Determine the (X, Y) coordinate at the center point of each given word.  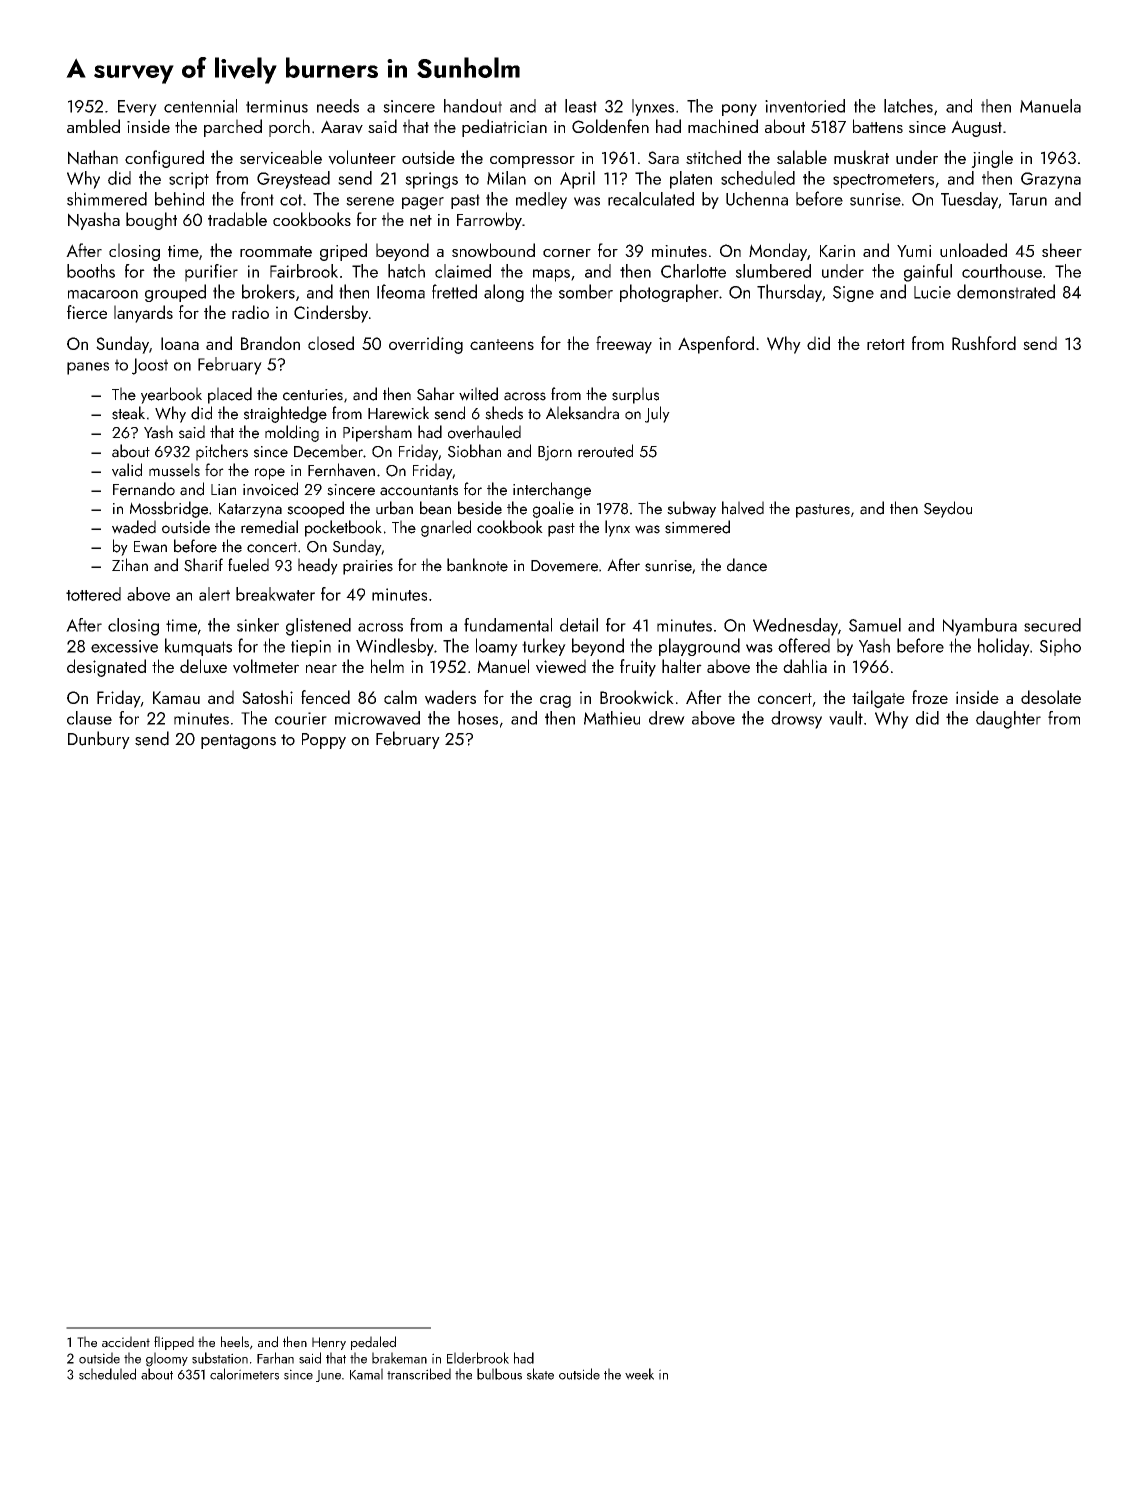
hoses (478, 718)
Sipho (1060, 647)
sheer (1062, 250)
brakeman (399, 1358)
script (189, 180)
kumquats (198, 647)
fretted (454, 291)
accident (126, 1342)
